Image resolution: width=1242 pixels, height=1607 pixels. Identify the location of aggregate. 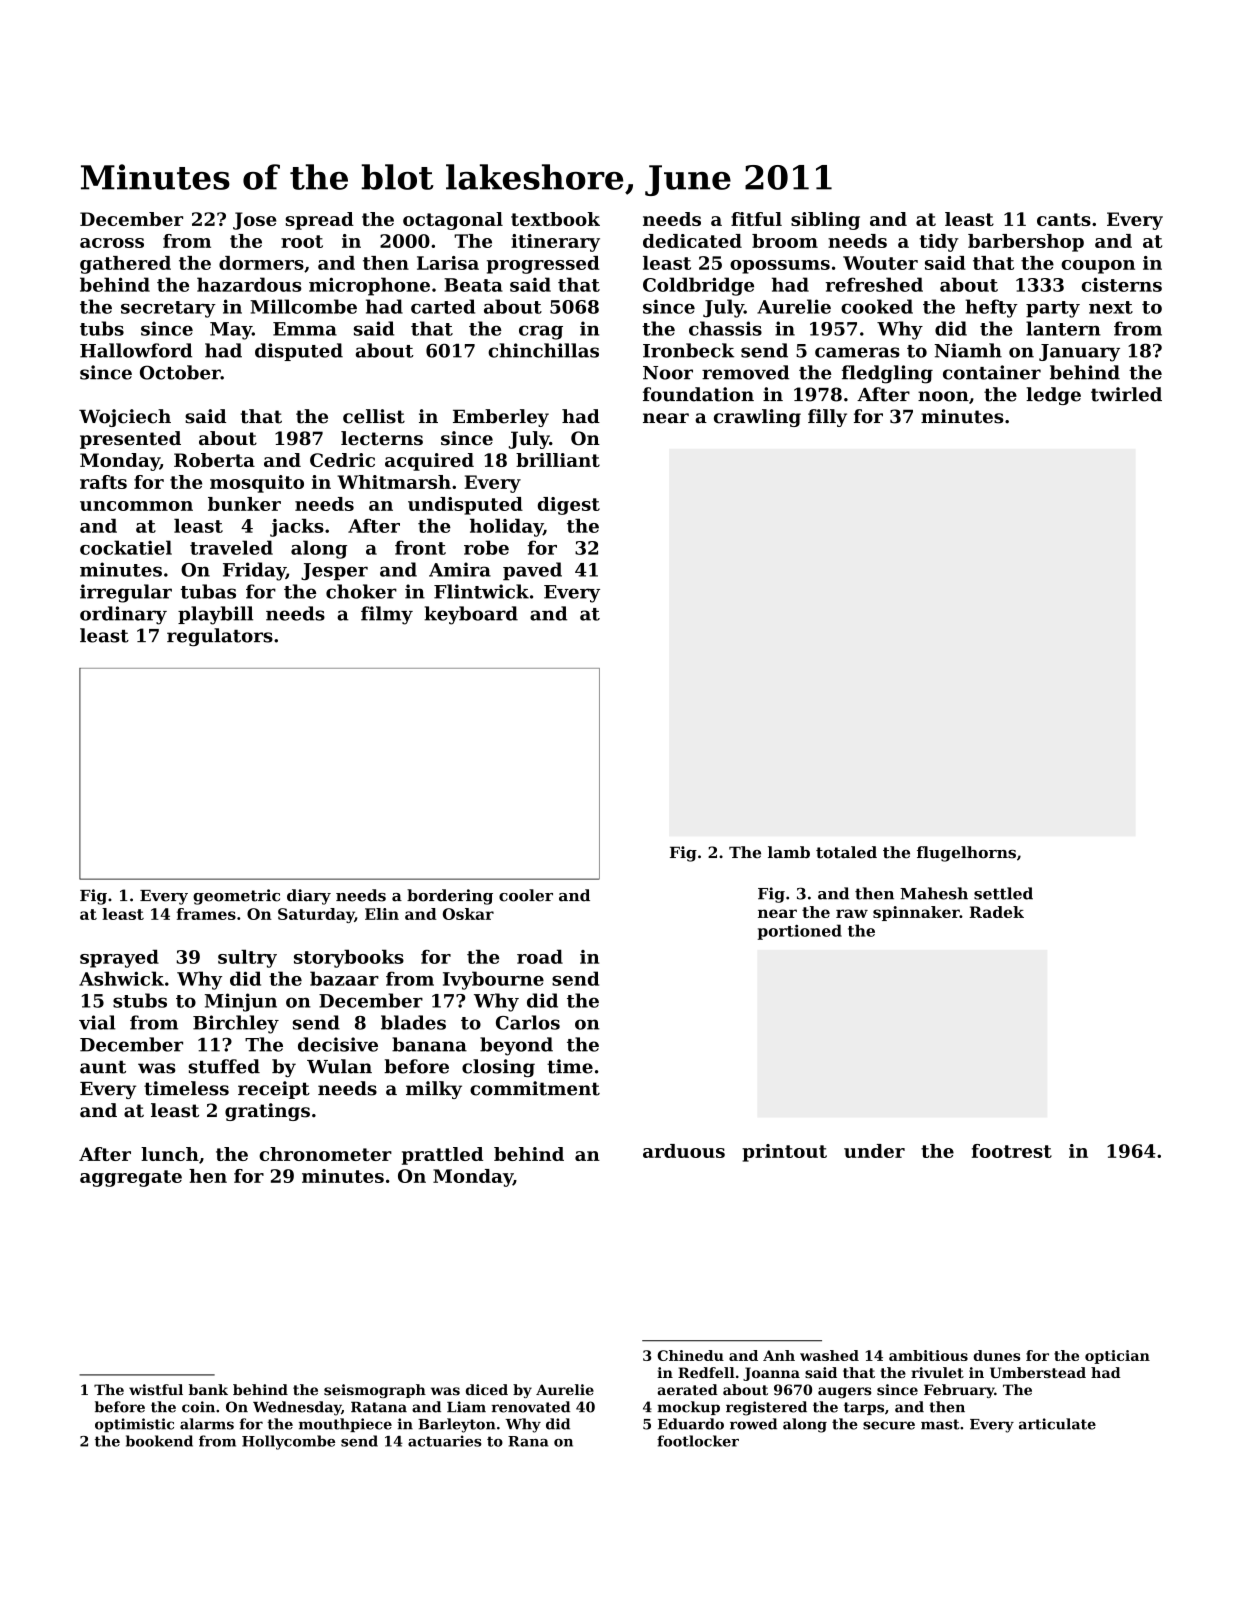
(131, 1178).
